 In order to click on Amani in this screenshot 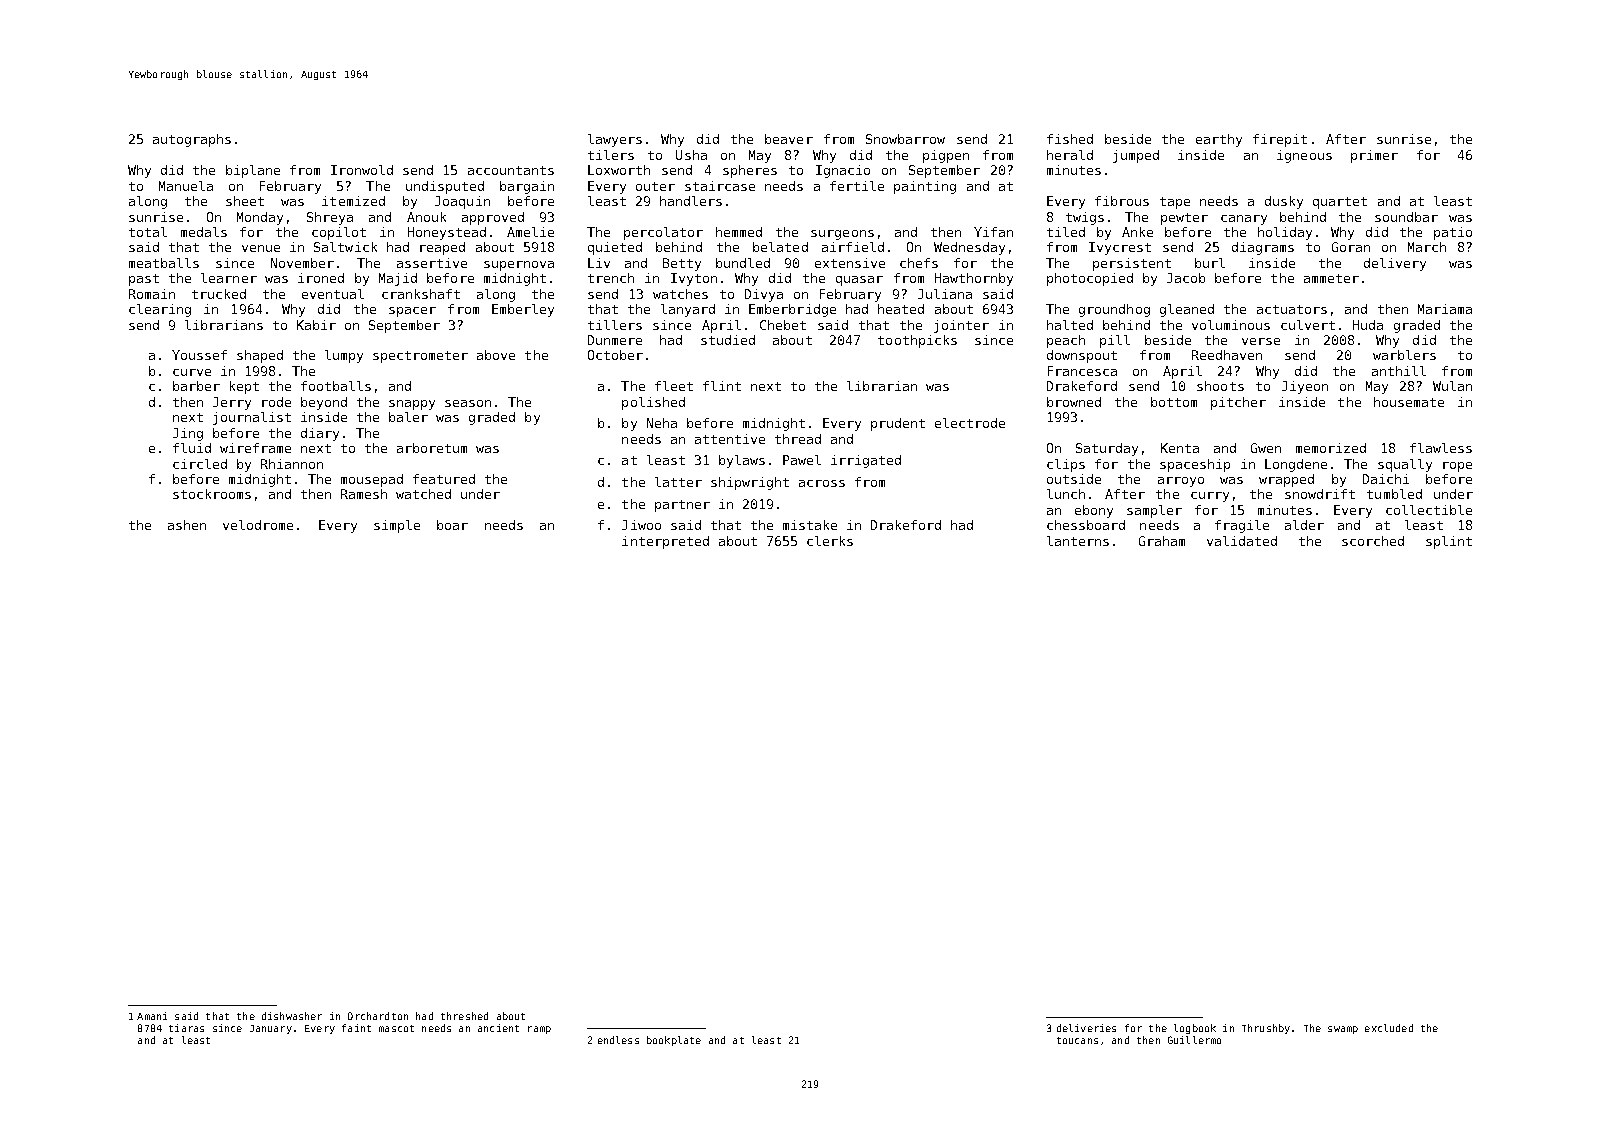, I will do `click(152, 1016)`.
